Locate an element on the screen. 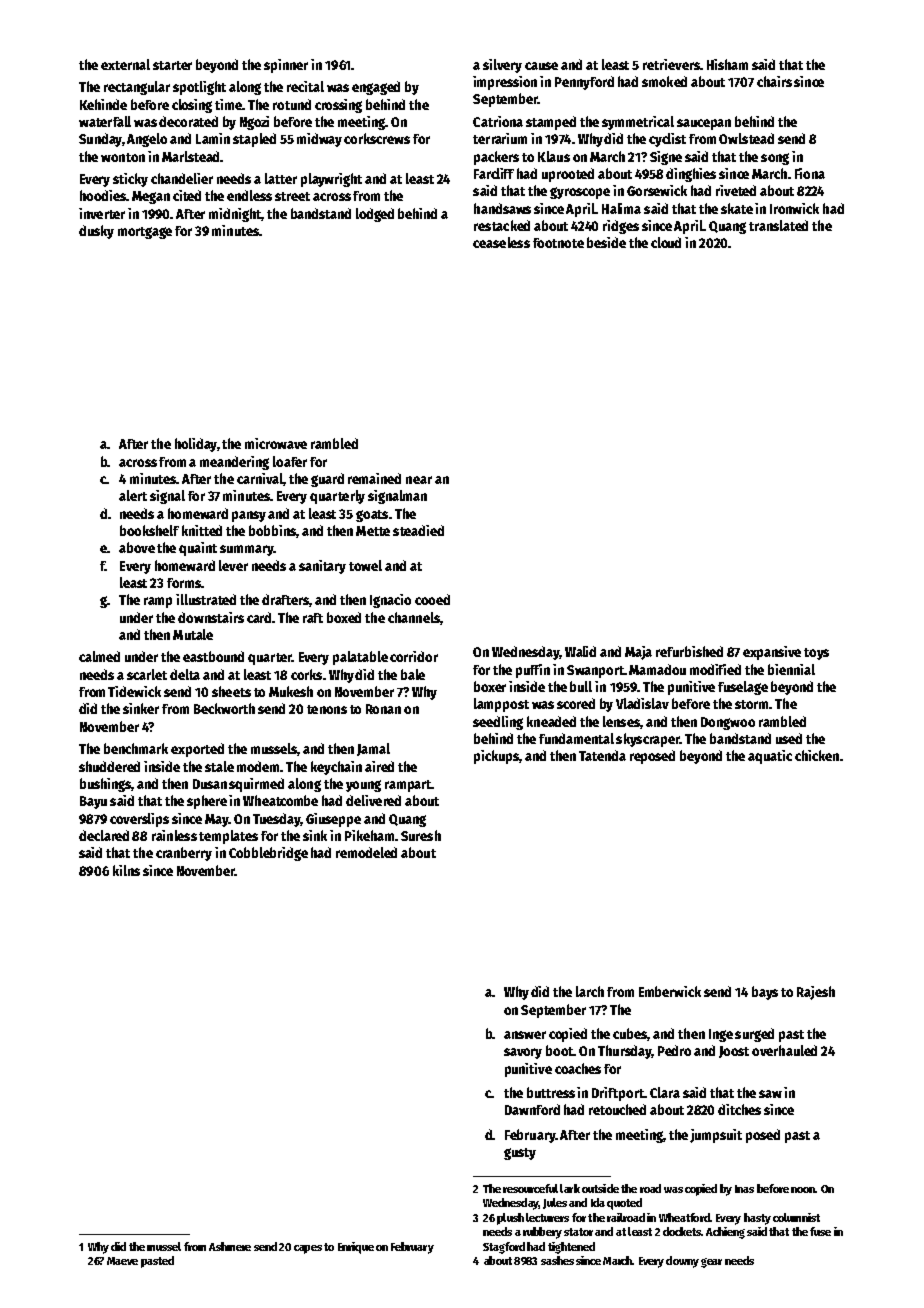 The height and width of the screenshot is (1308, 924). Tatenda is located at coordinates (602, 755).
